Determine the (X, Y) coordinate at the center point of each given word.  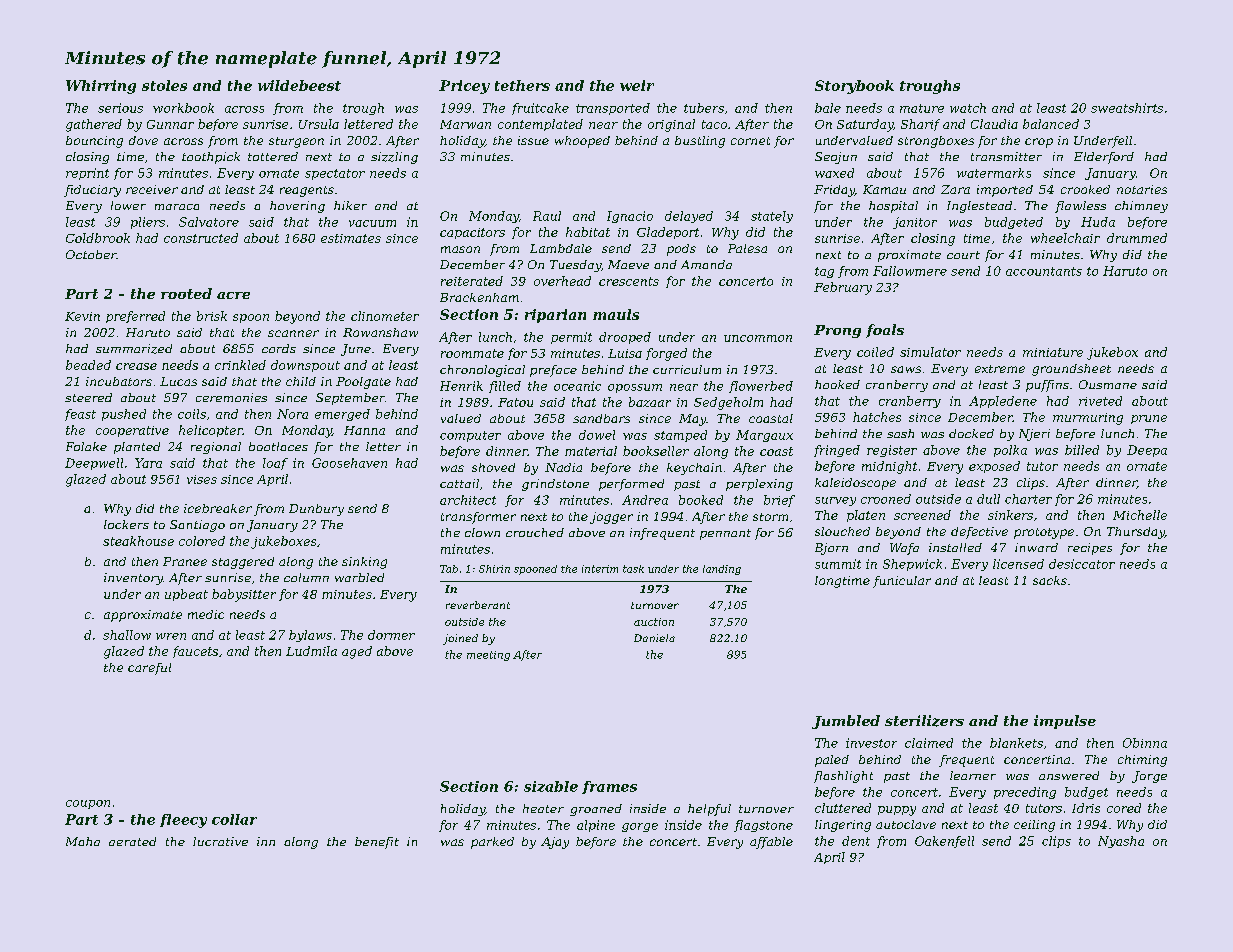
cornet (750, 141)
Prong (837, 331)
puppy (897, 811)
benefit (377, 843)
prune (1149, 419)
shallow (127, 635)
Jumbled (846, 722)
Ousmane (1108, 384)
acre (233, 295)
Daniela (654, 638)
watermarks (994, 173)
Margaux (764, 436)
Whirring (101, 87)
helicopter (211, 431)
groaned (596, 810)
